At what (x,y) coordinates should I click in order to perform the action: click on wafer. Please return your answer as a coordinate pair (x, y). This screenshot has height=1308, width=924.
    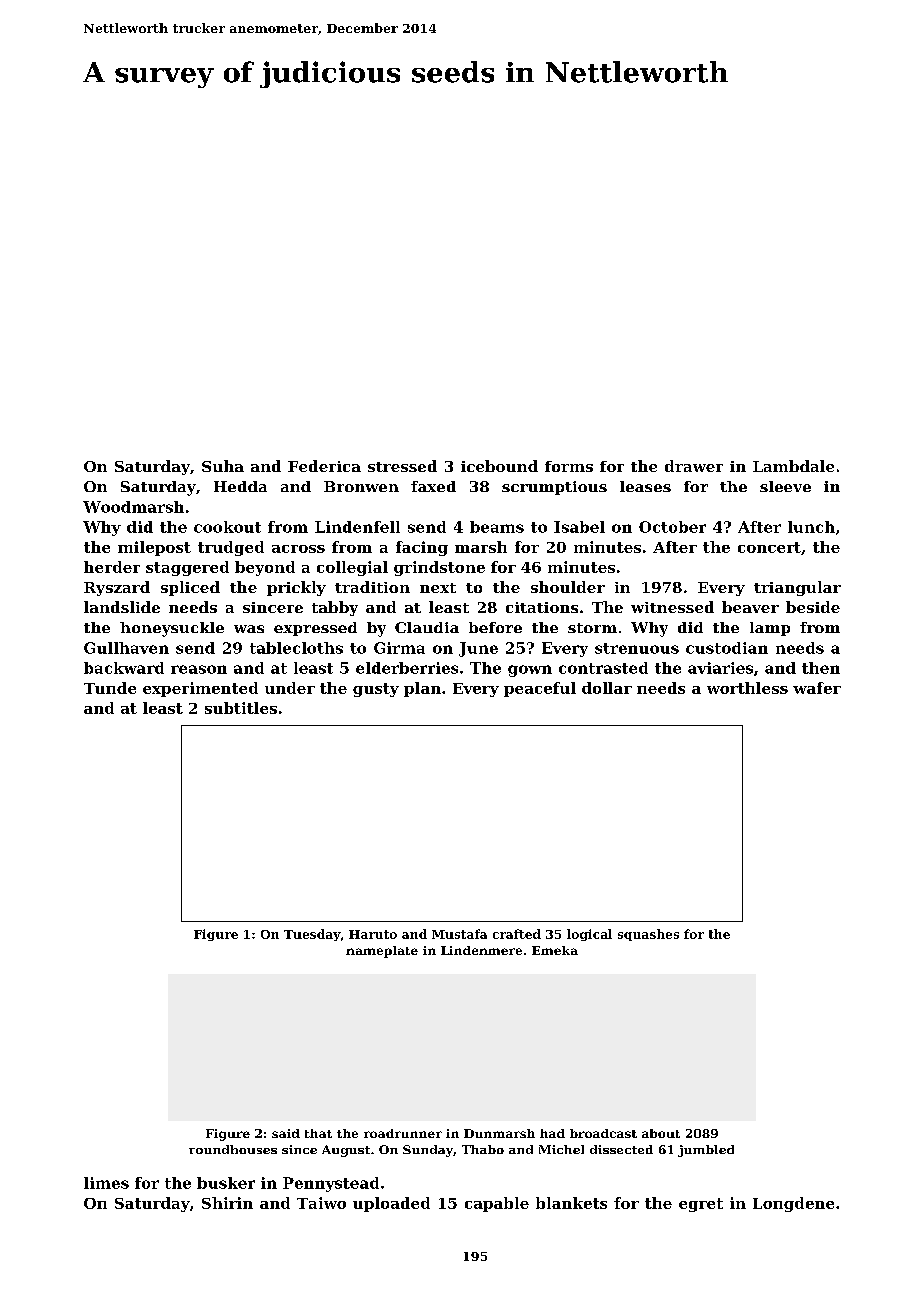
    Looking at the image, I should click on (817, 688).
